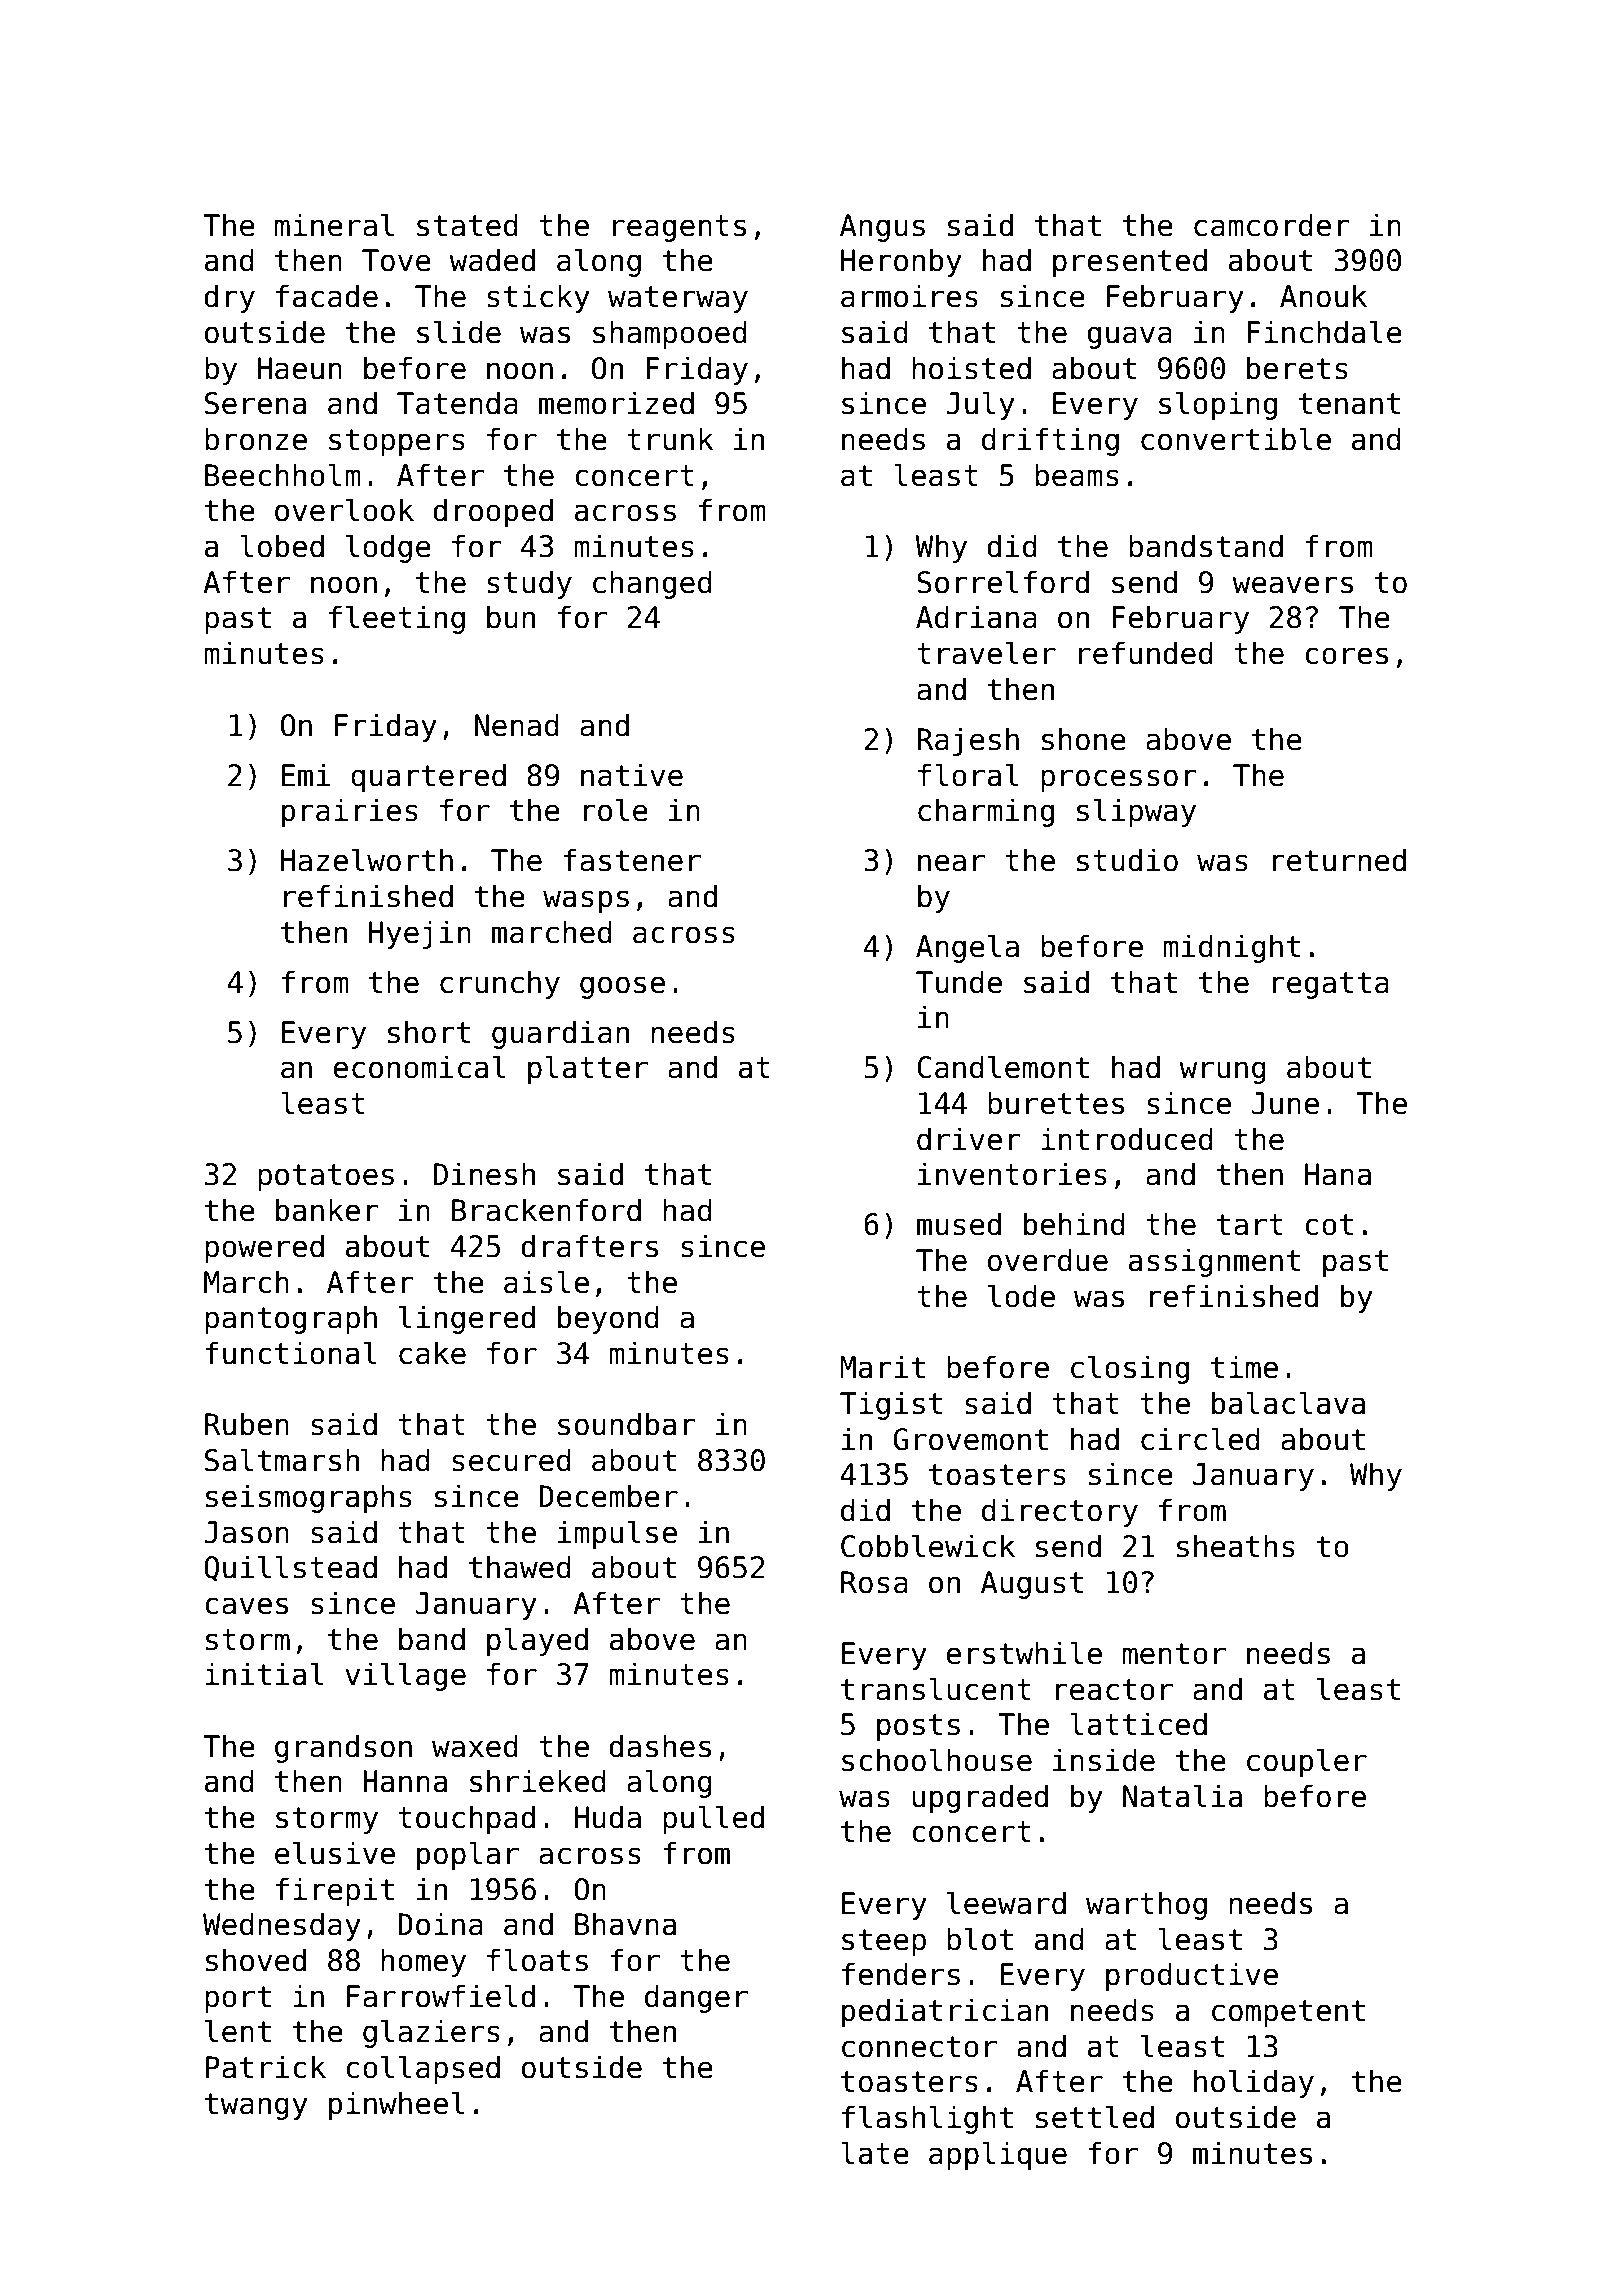 The width and height of the screenshot is (1620, 2292). What do you see at coordinates (397, 2105) in the screenshot?
I see `pinwheel` at bounding box center [397, 2105].
